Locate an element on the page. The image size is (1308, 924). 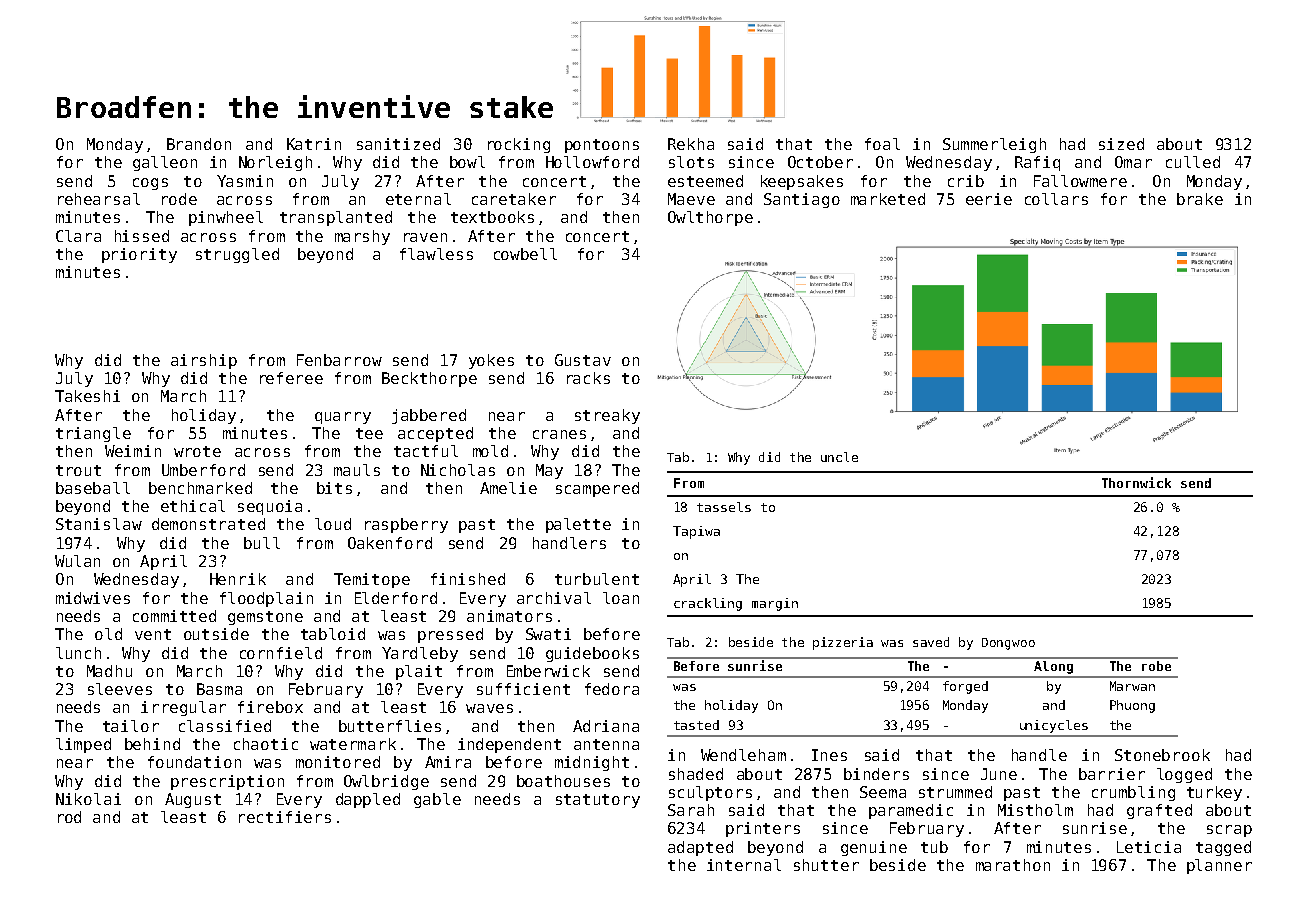
Dongwoo is located at coordinates (1008, 644).
